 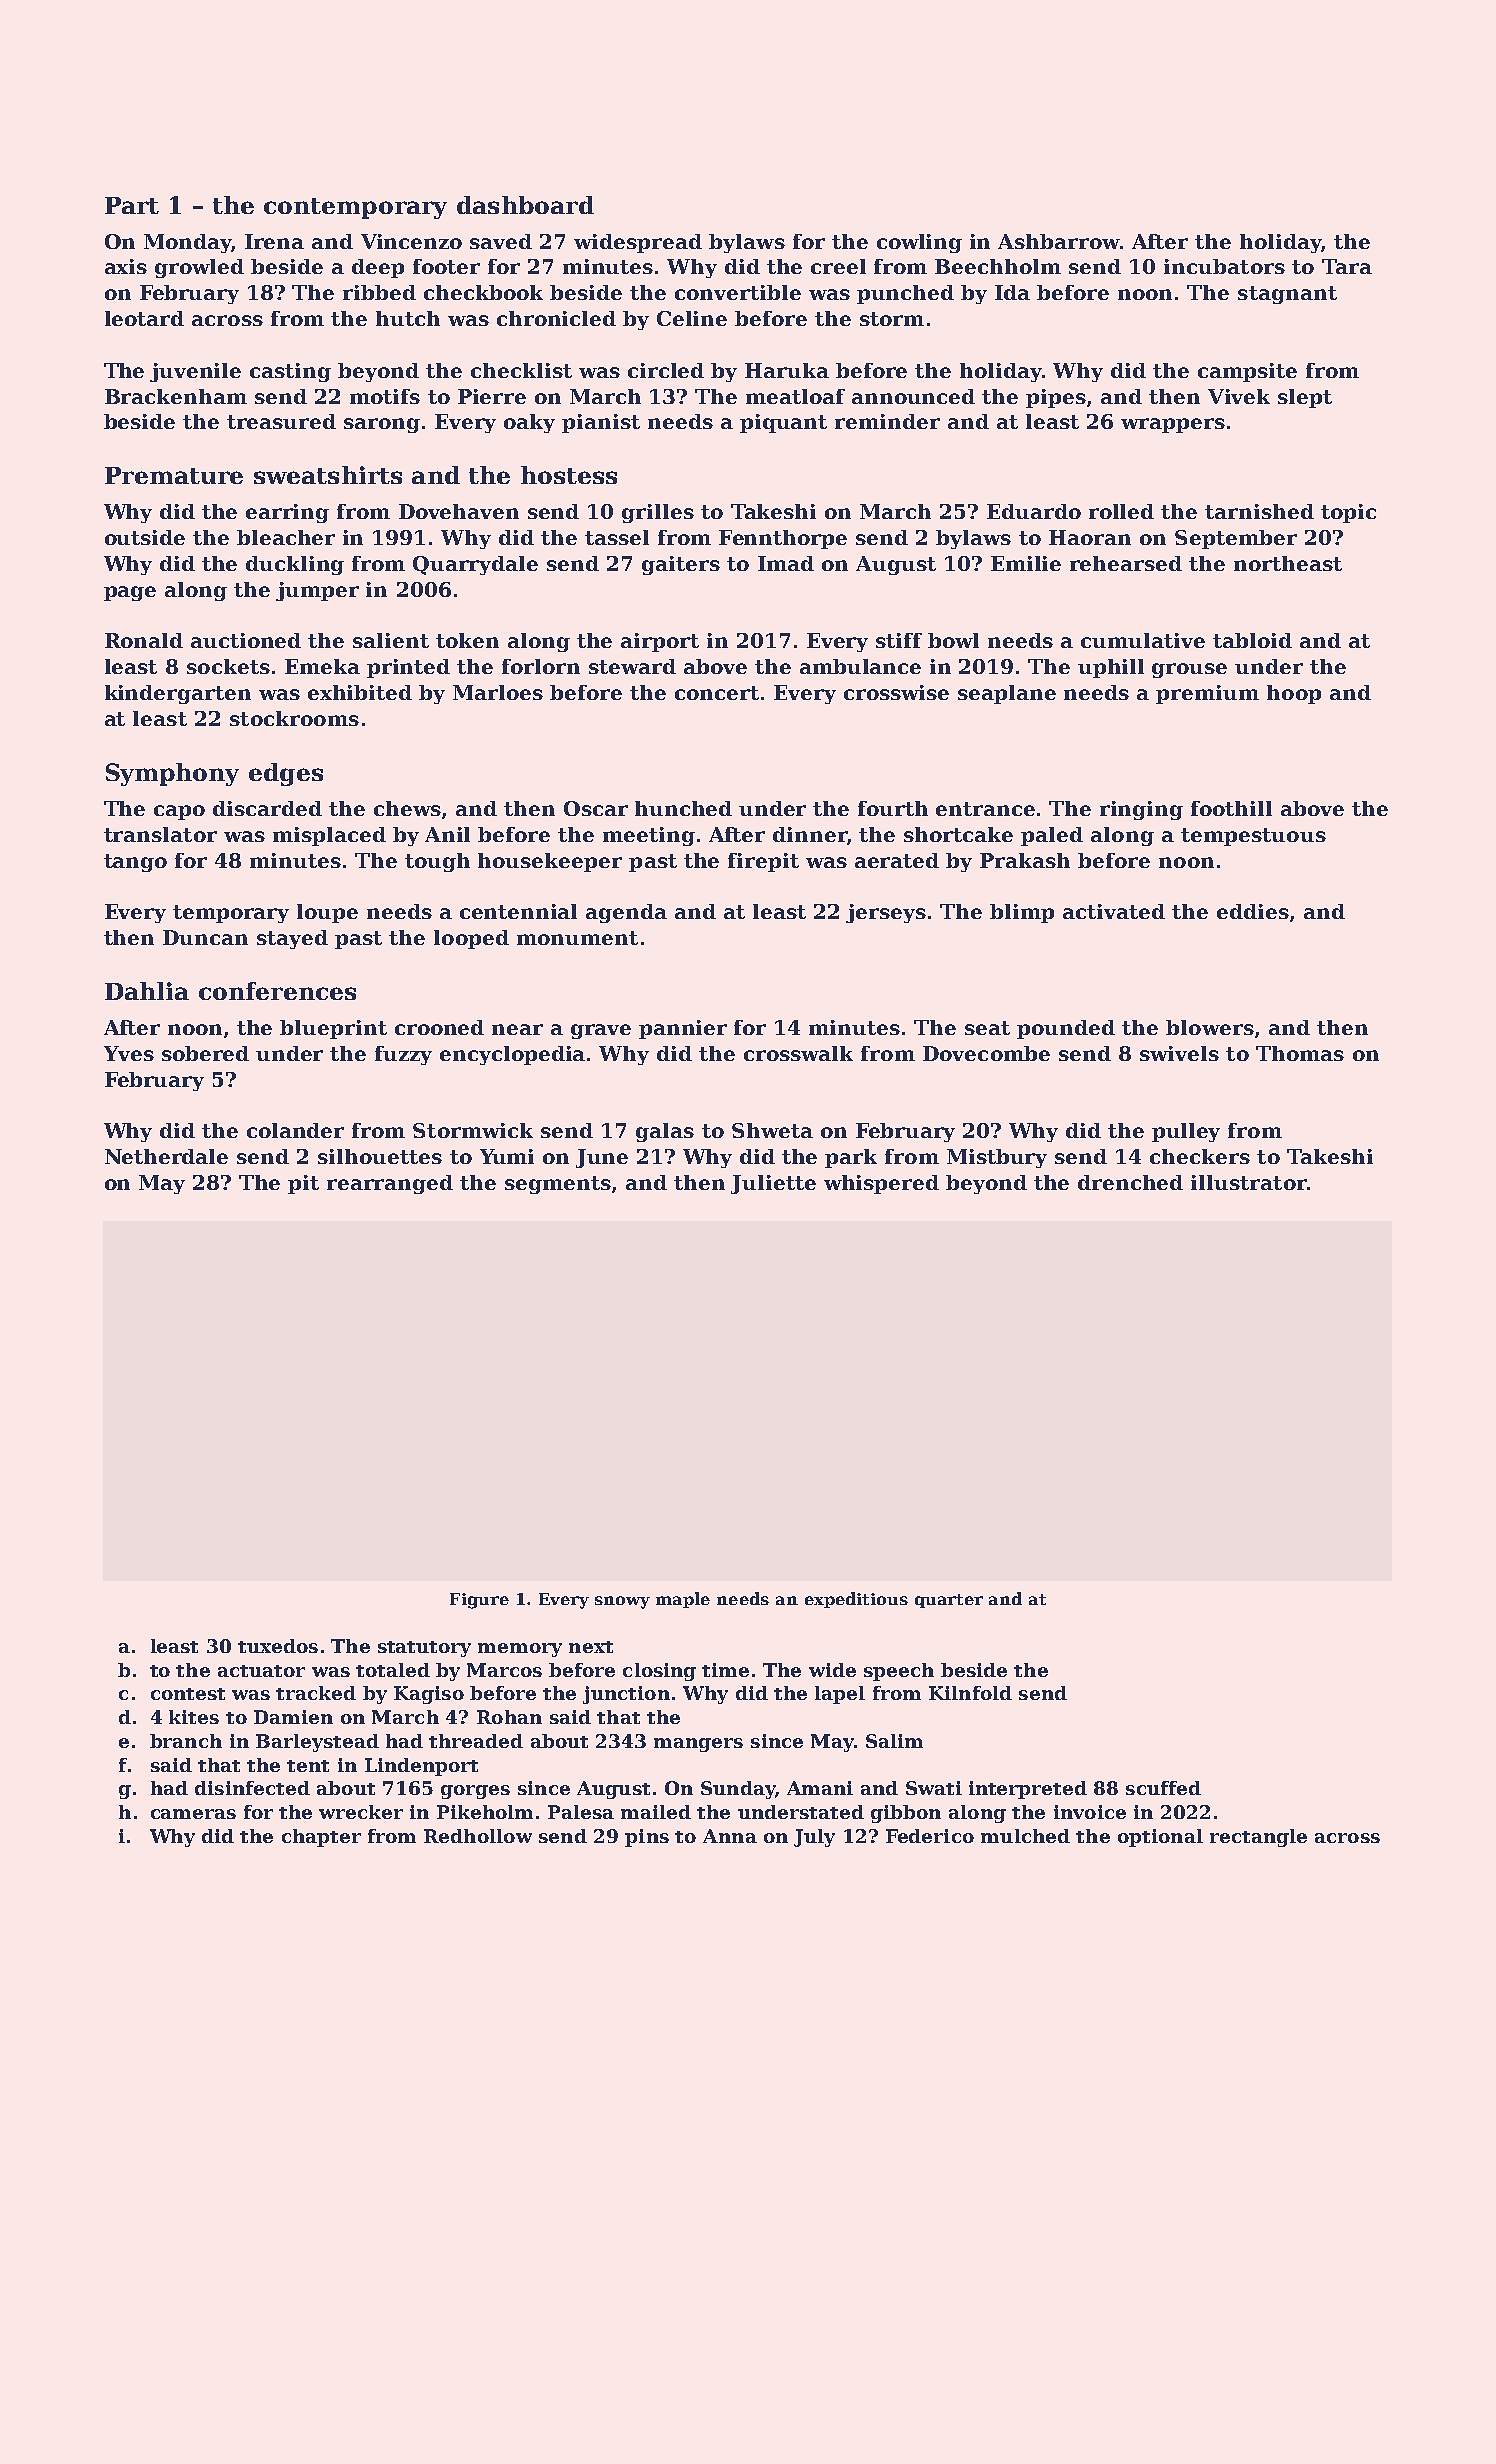 What do you see at coordinates (602, 1158) in the page?
I see `June` at bounding box center [602, 1158].
